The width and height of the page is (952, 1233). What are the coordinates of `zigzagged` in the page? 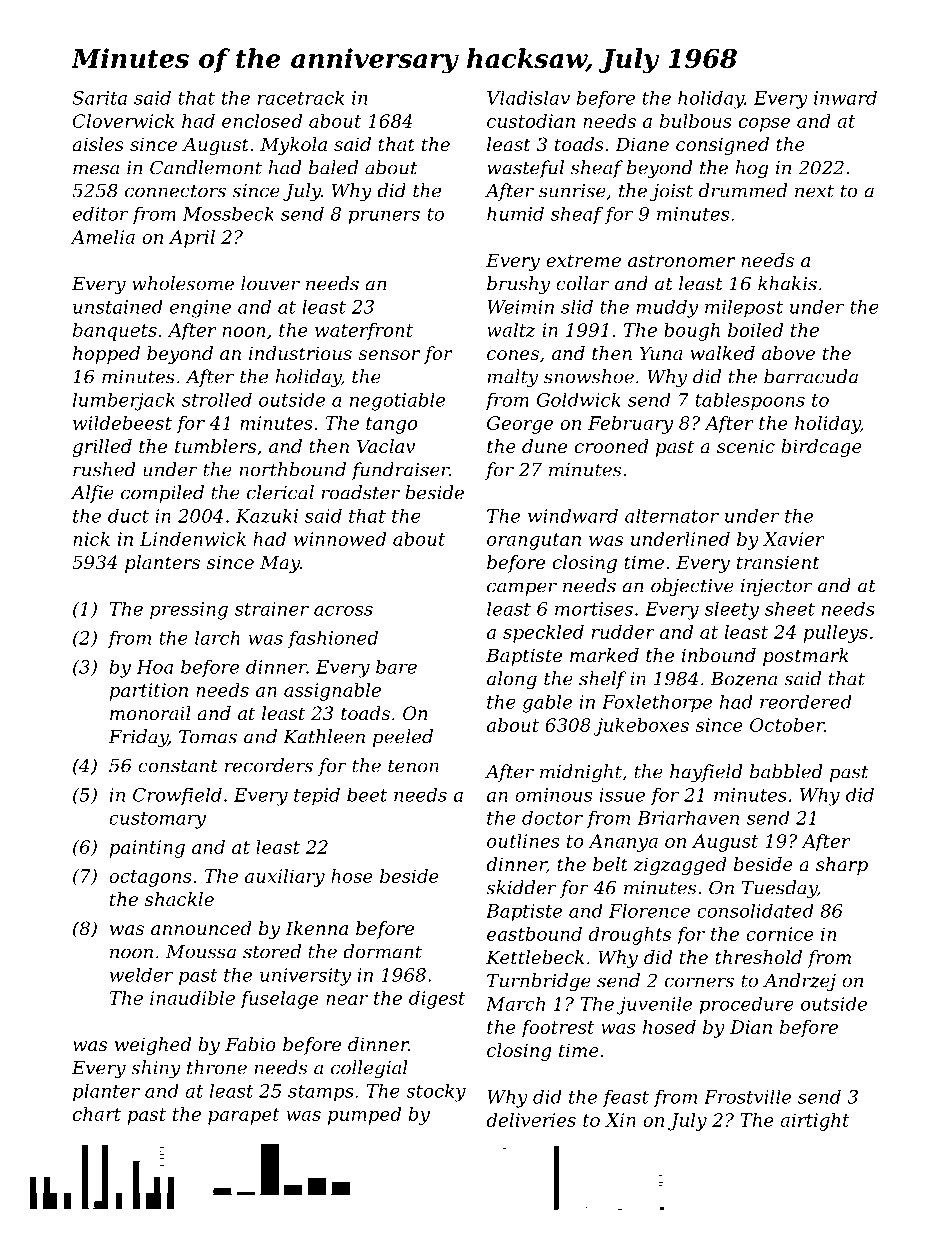 It's located at (680, 866).
